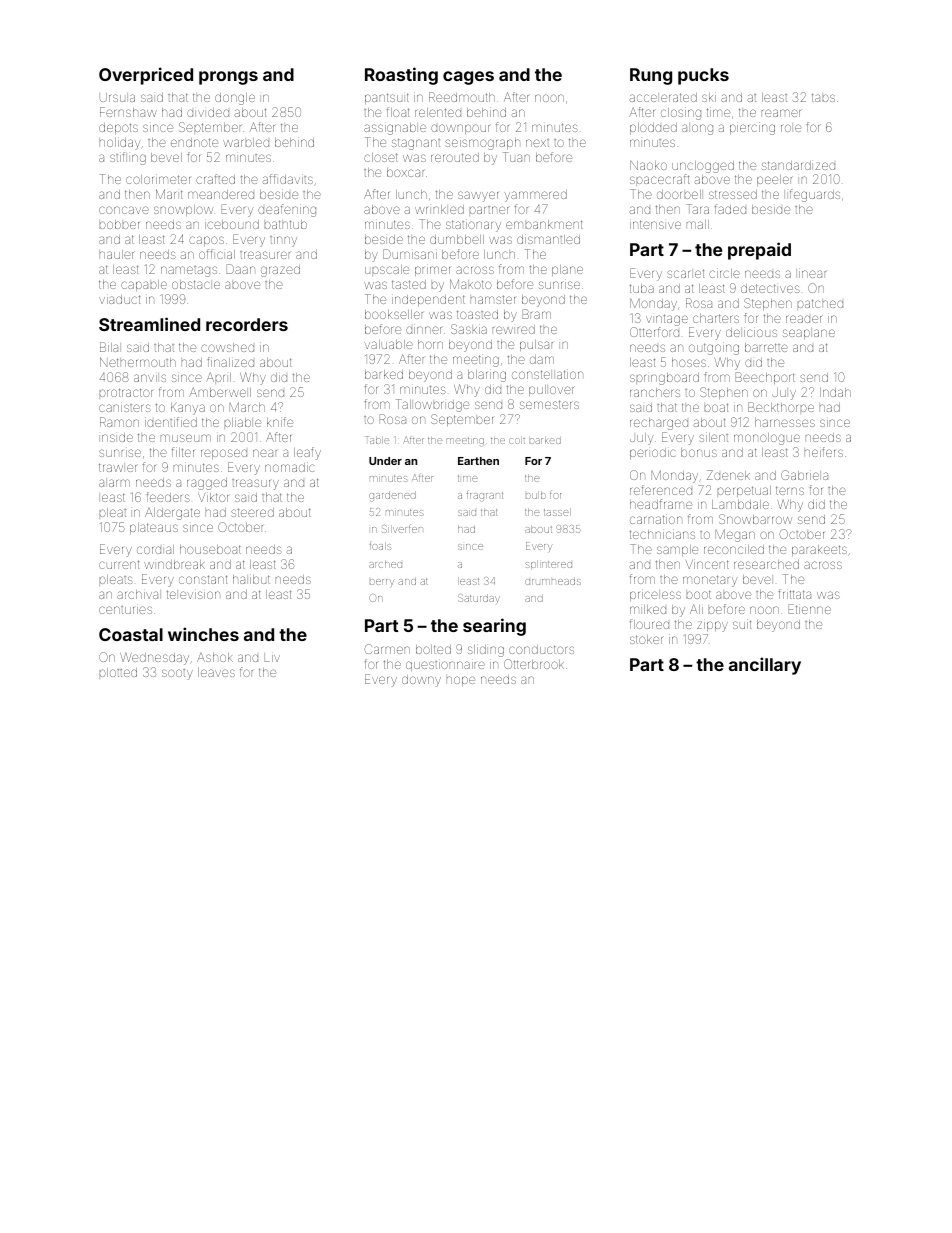  I want to click on ancillary, so click(765, 666).
